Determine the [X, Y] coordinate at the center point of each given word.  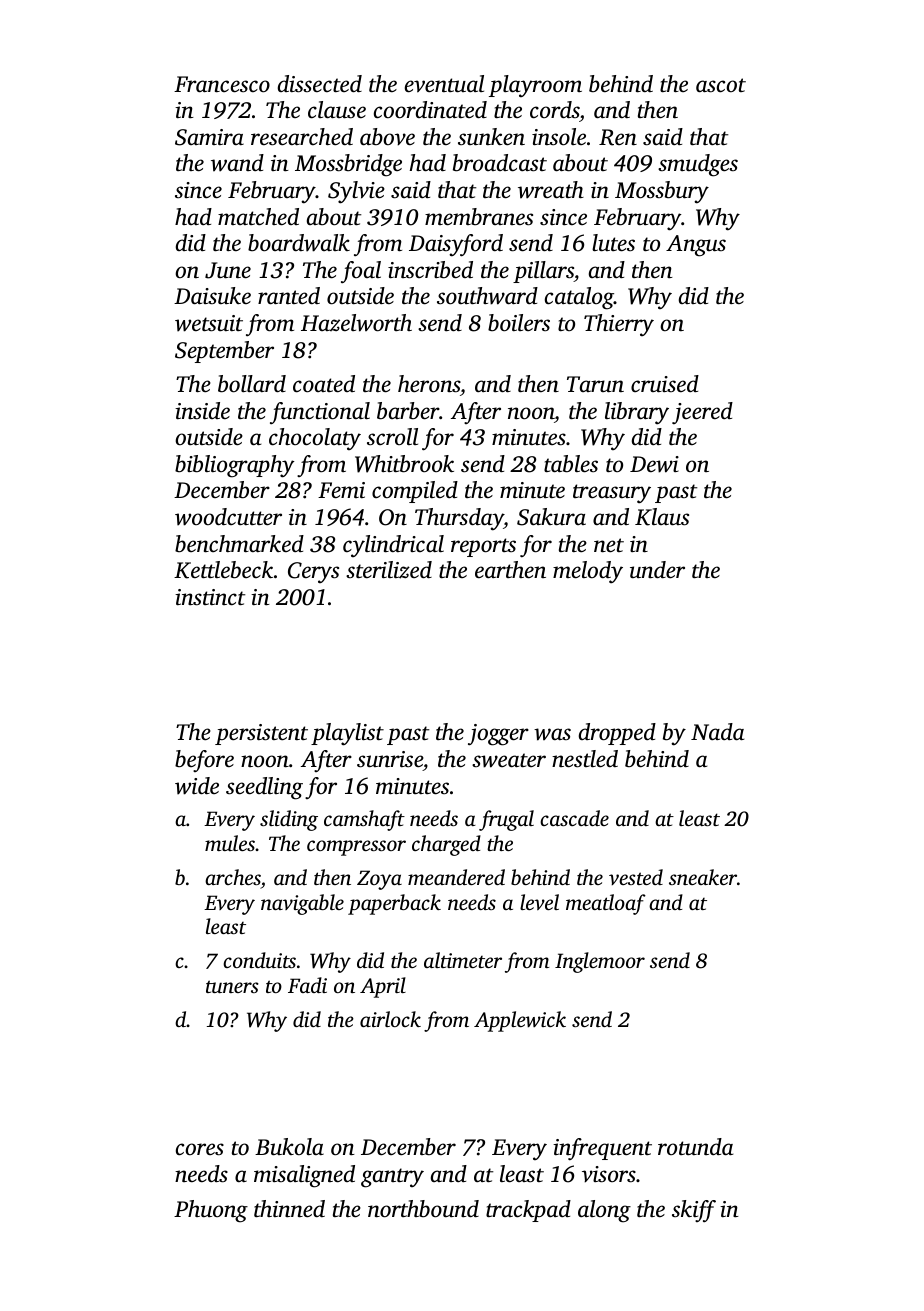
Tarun [595, 384]
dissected [320, 84]
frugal [506, 820]
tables [571, 464]
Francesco [222, 84]
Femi [341, 490]
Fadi [307, 985]
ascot [721, 85]
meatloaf [606, 904]
